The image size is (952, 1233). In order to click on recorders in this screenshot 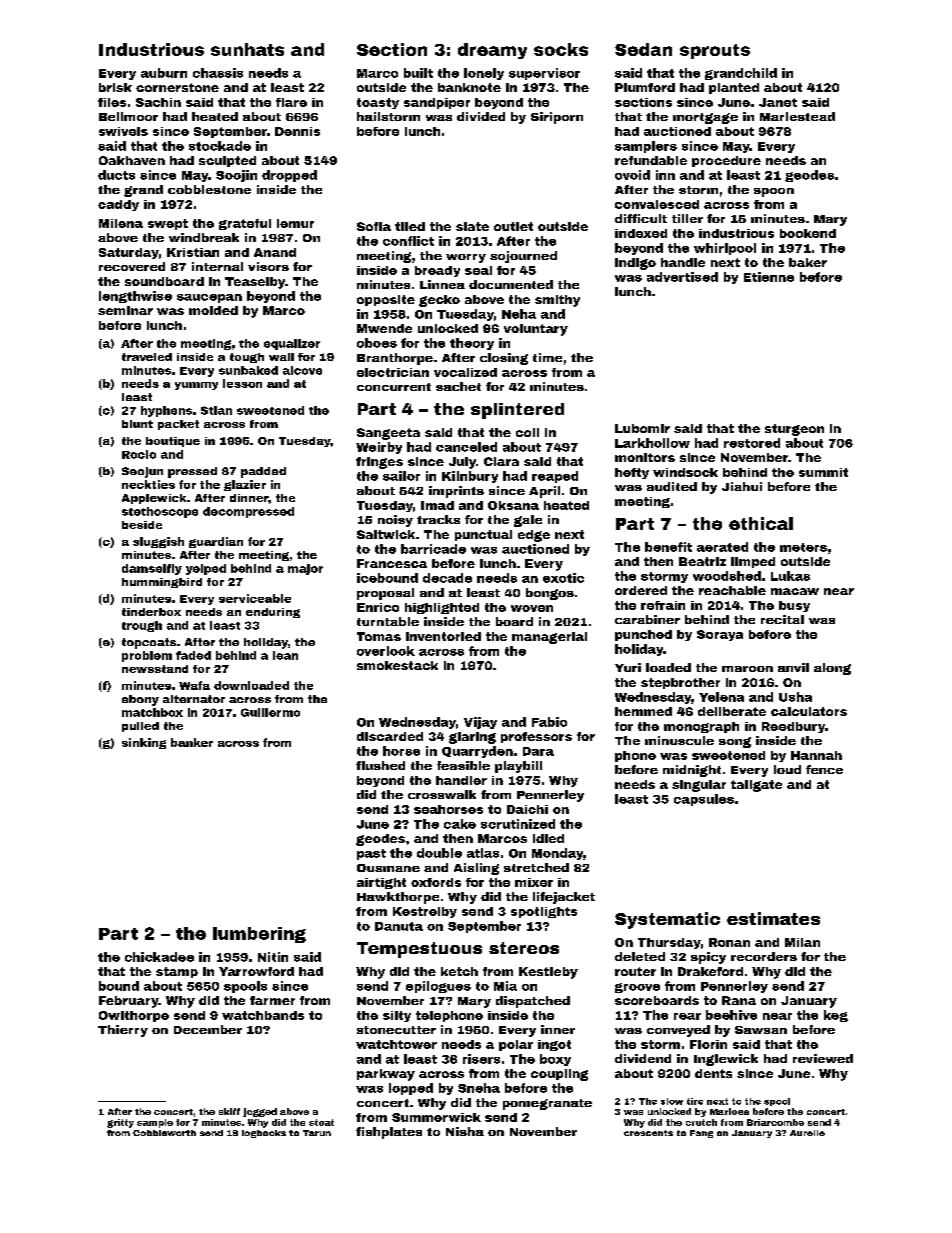, I will do `click(764, 956)`.
